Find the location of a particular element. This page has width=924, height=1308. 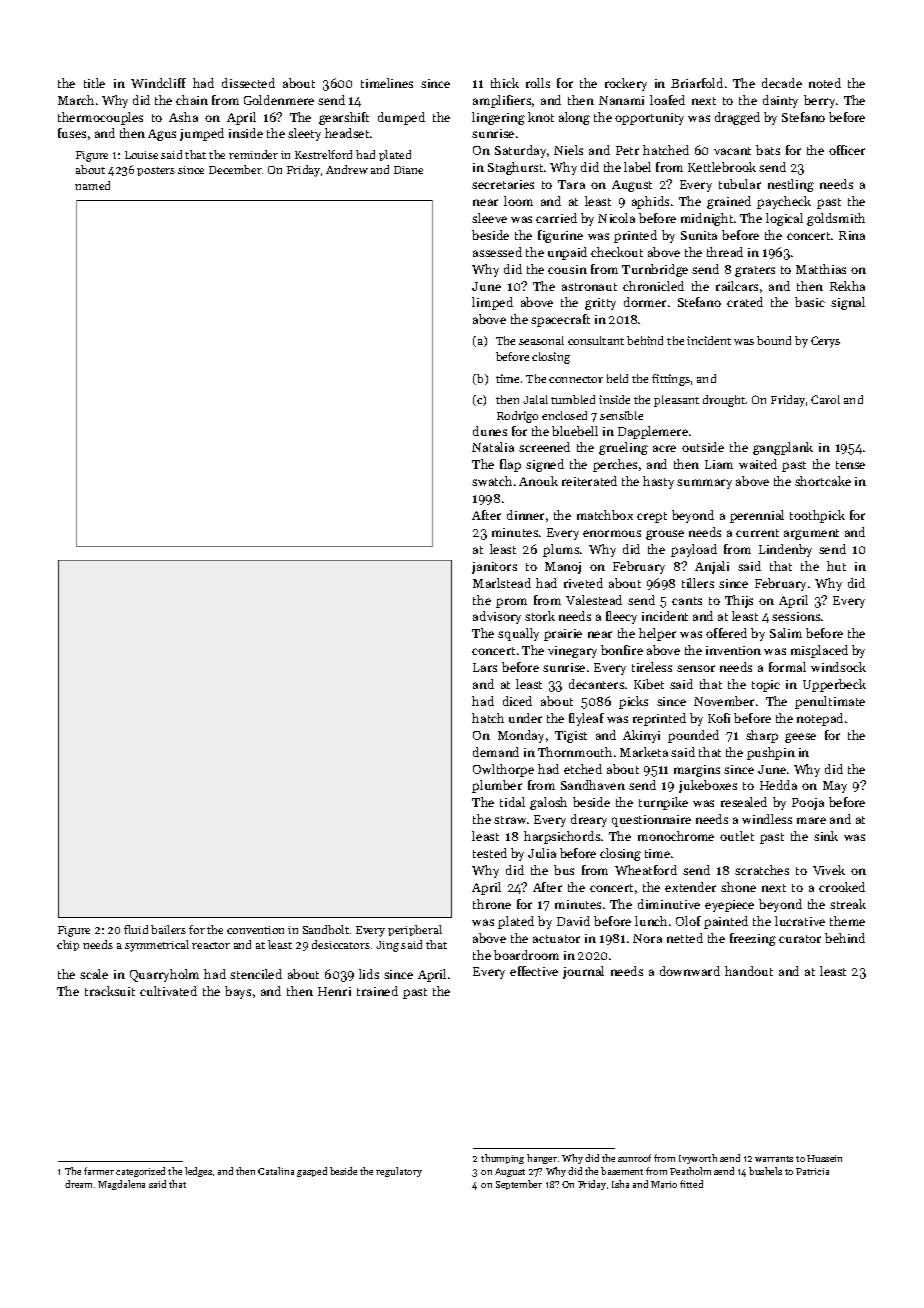

dunes is located at coordinates (490, 431).
